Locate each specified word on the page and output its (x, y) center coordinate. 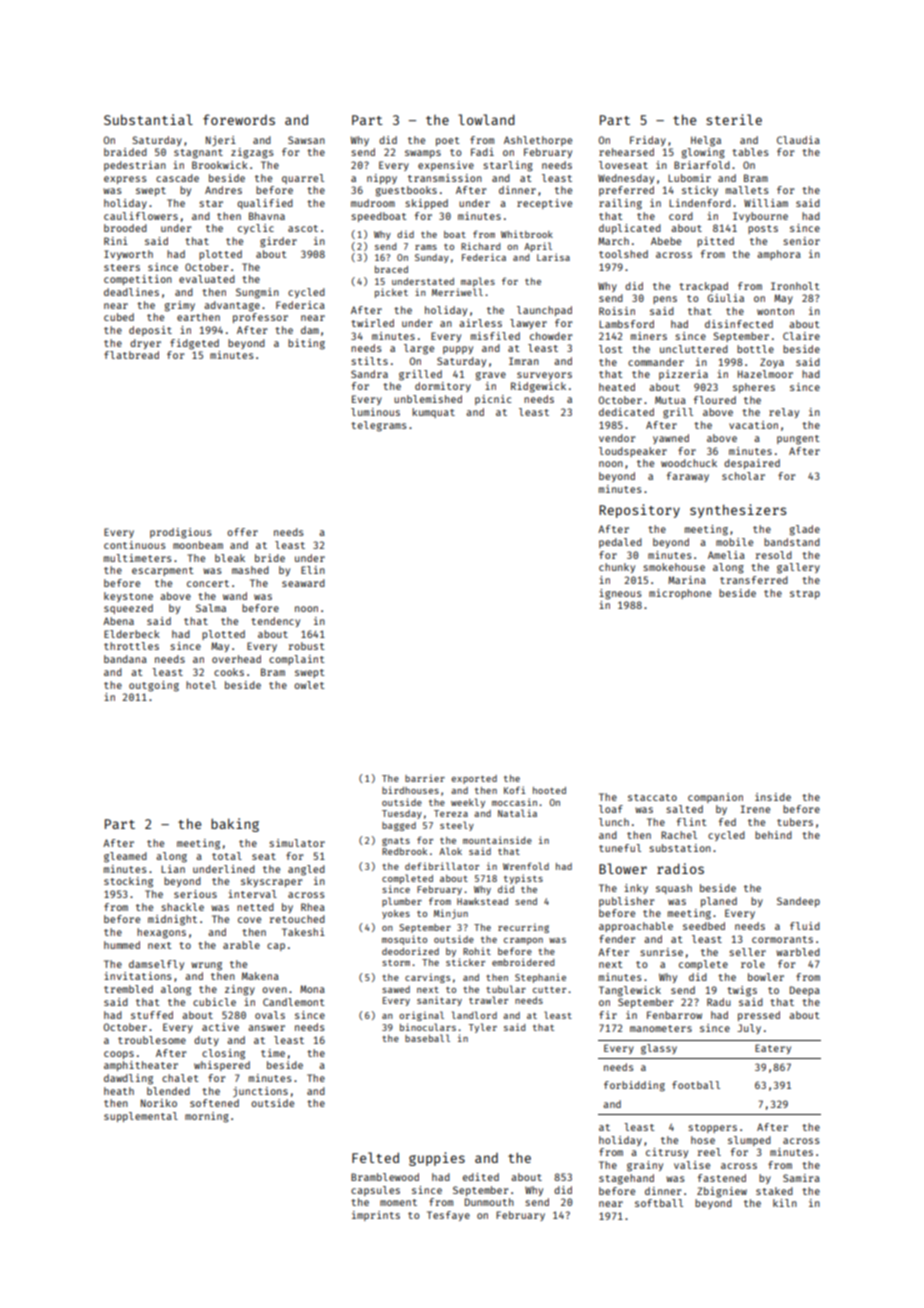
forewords (239, 119)
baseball (427, 1038)
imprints (376, 1216)
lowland (486, 119)
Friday (648, 141)
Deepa (805, 991)
